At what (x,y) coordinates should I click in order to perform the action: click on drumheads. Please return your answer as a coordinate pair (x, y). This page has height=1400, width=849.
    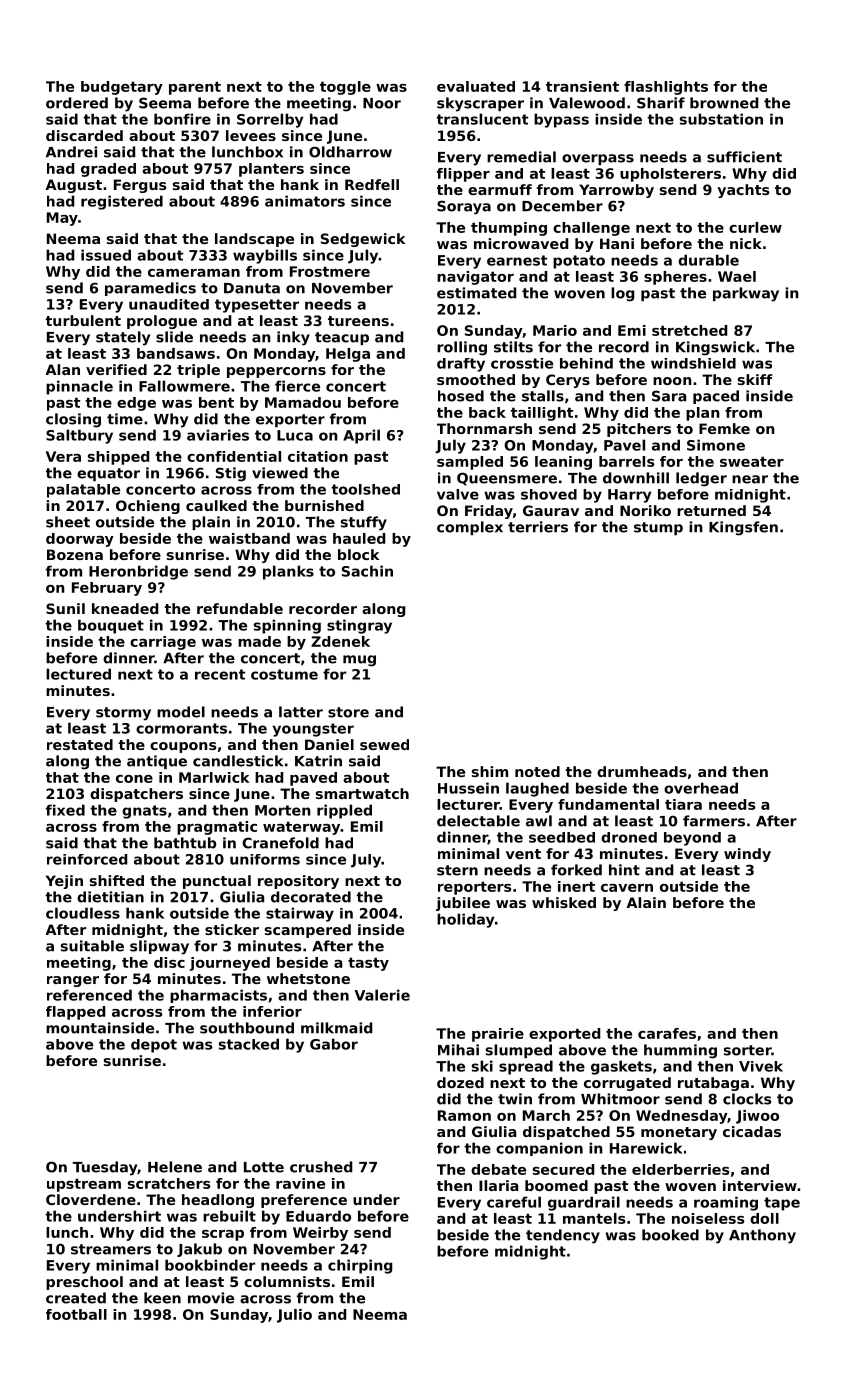
    Looking at the image, I should click on (642, 771).
